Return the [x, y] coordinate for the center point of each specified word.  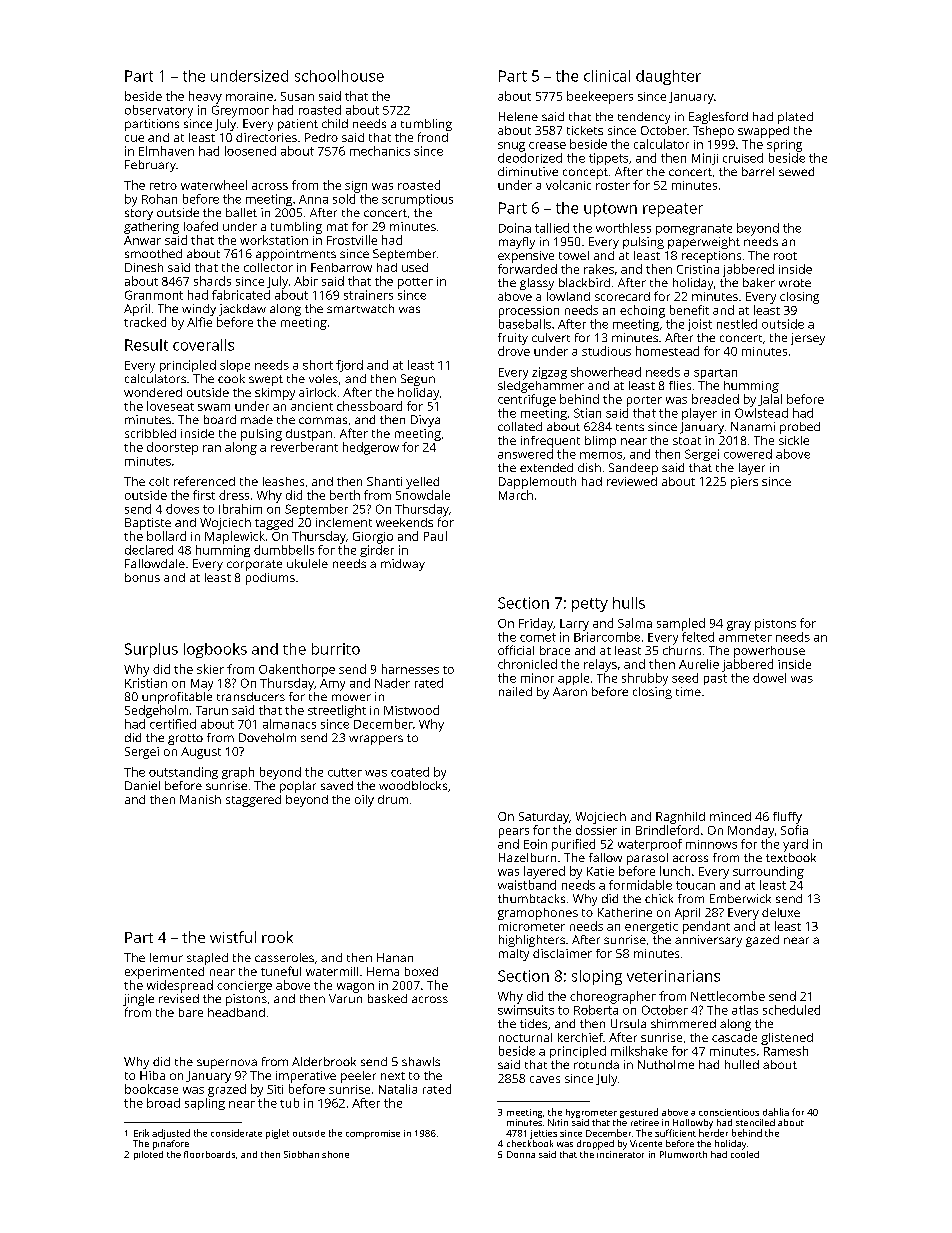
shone [335, 1154]
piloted [148, 1155]
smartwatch [360, 308]
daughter [668, 77]
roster [613, 186]
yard [795, 845]
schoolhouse [339, 76]
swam [214, 407]
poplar [298, 787]
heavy [205, 97]
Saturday [544, 818]
